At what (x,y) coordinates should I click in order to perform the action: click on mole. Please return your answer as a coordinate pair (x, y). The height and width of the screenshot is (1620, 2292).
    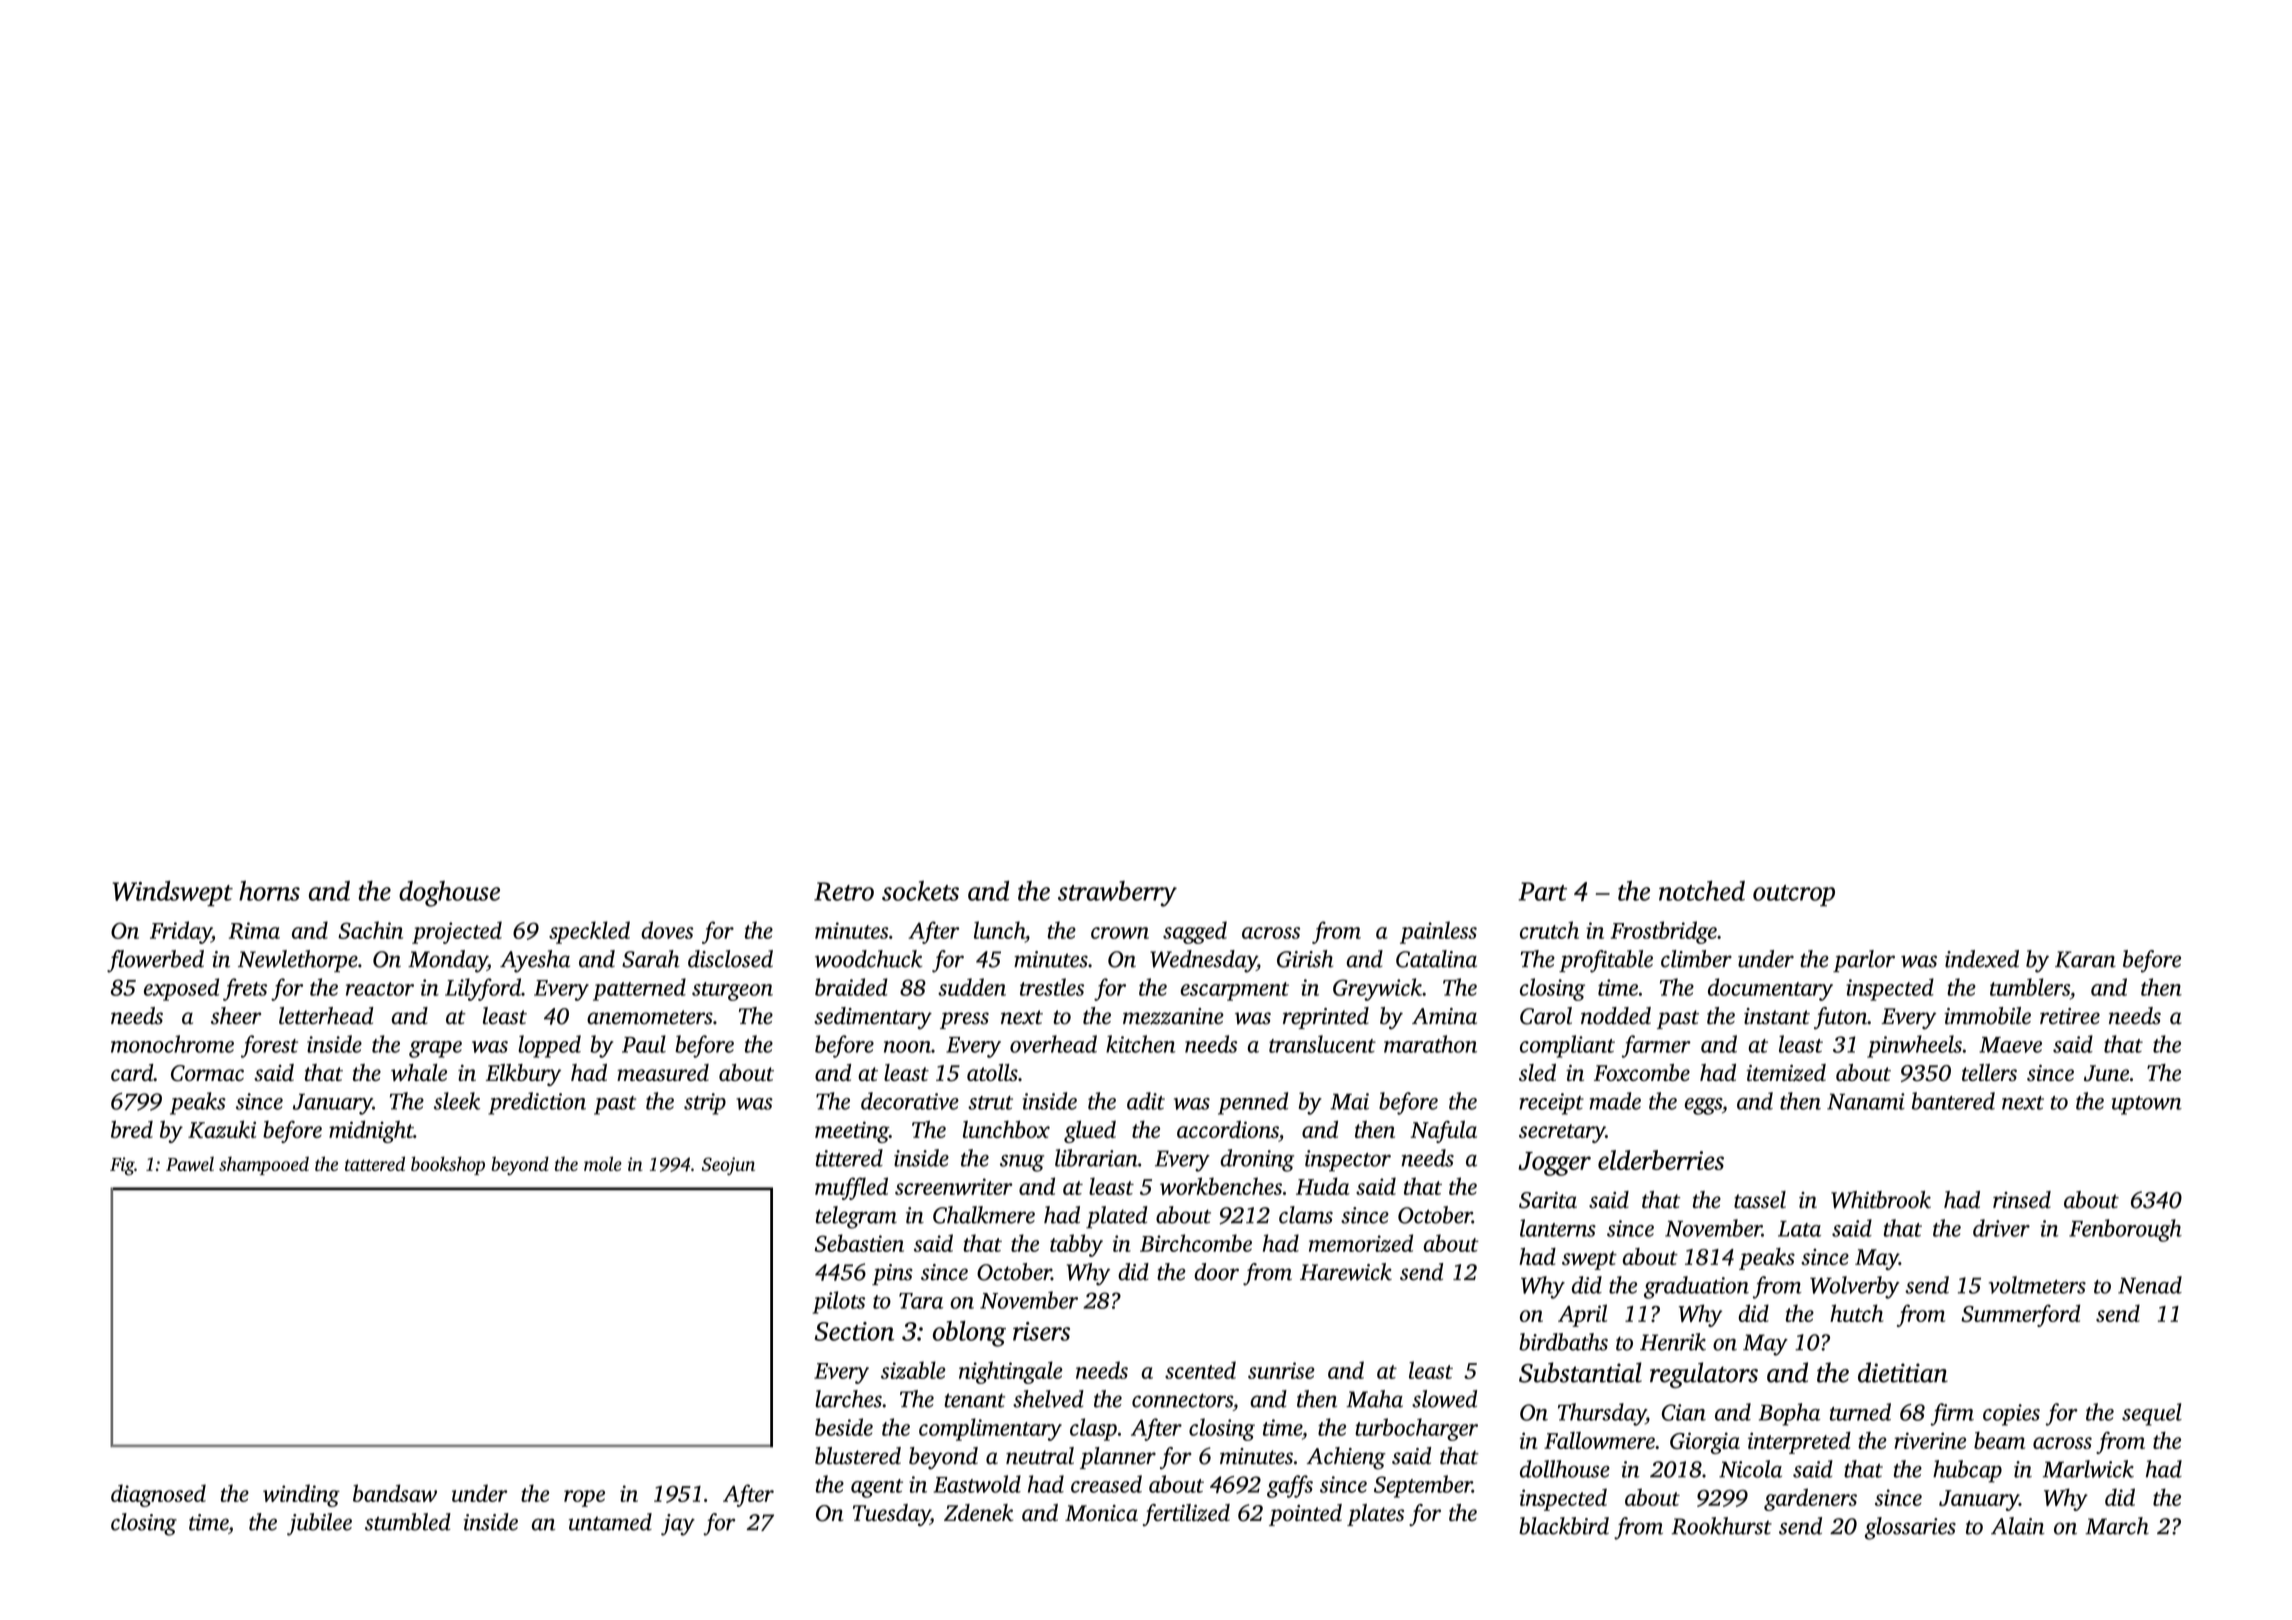
    Looking at the image, I should click on (603, 1163).
